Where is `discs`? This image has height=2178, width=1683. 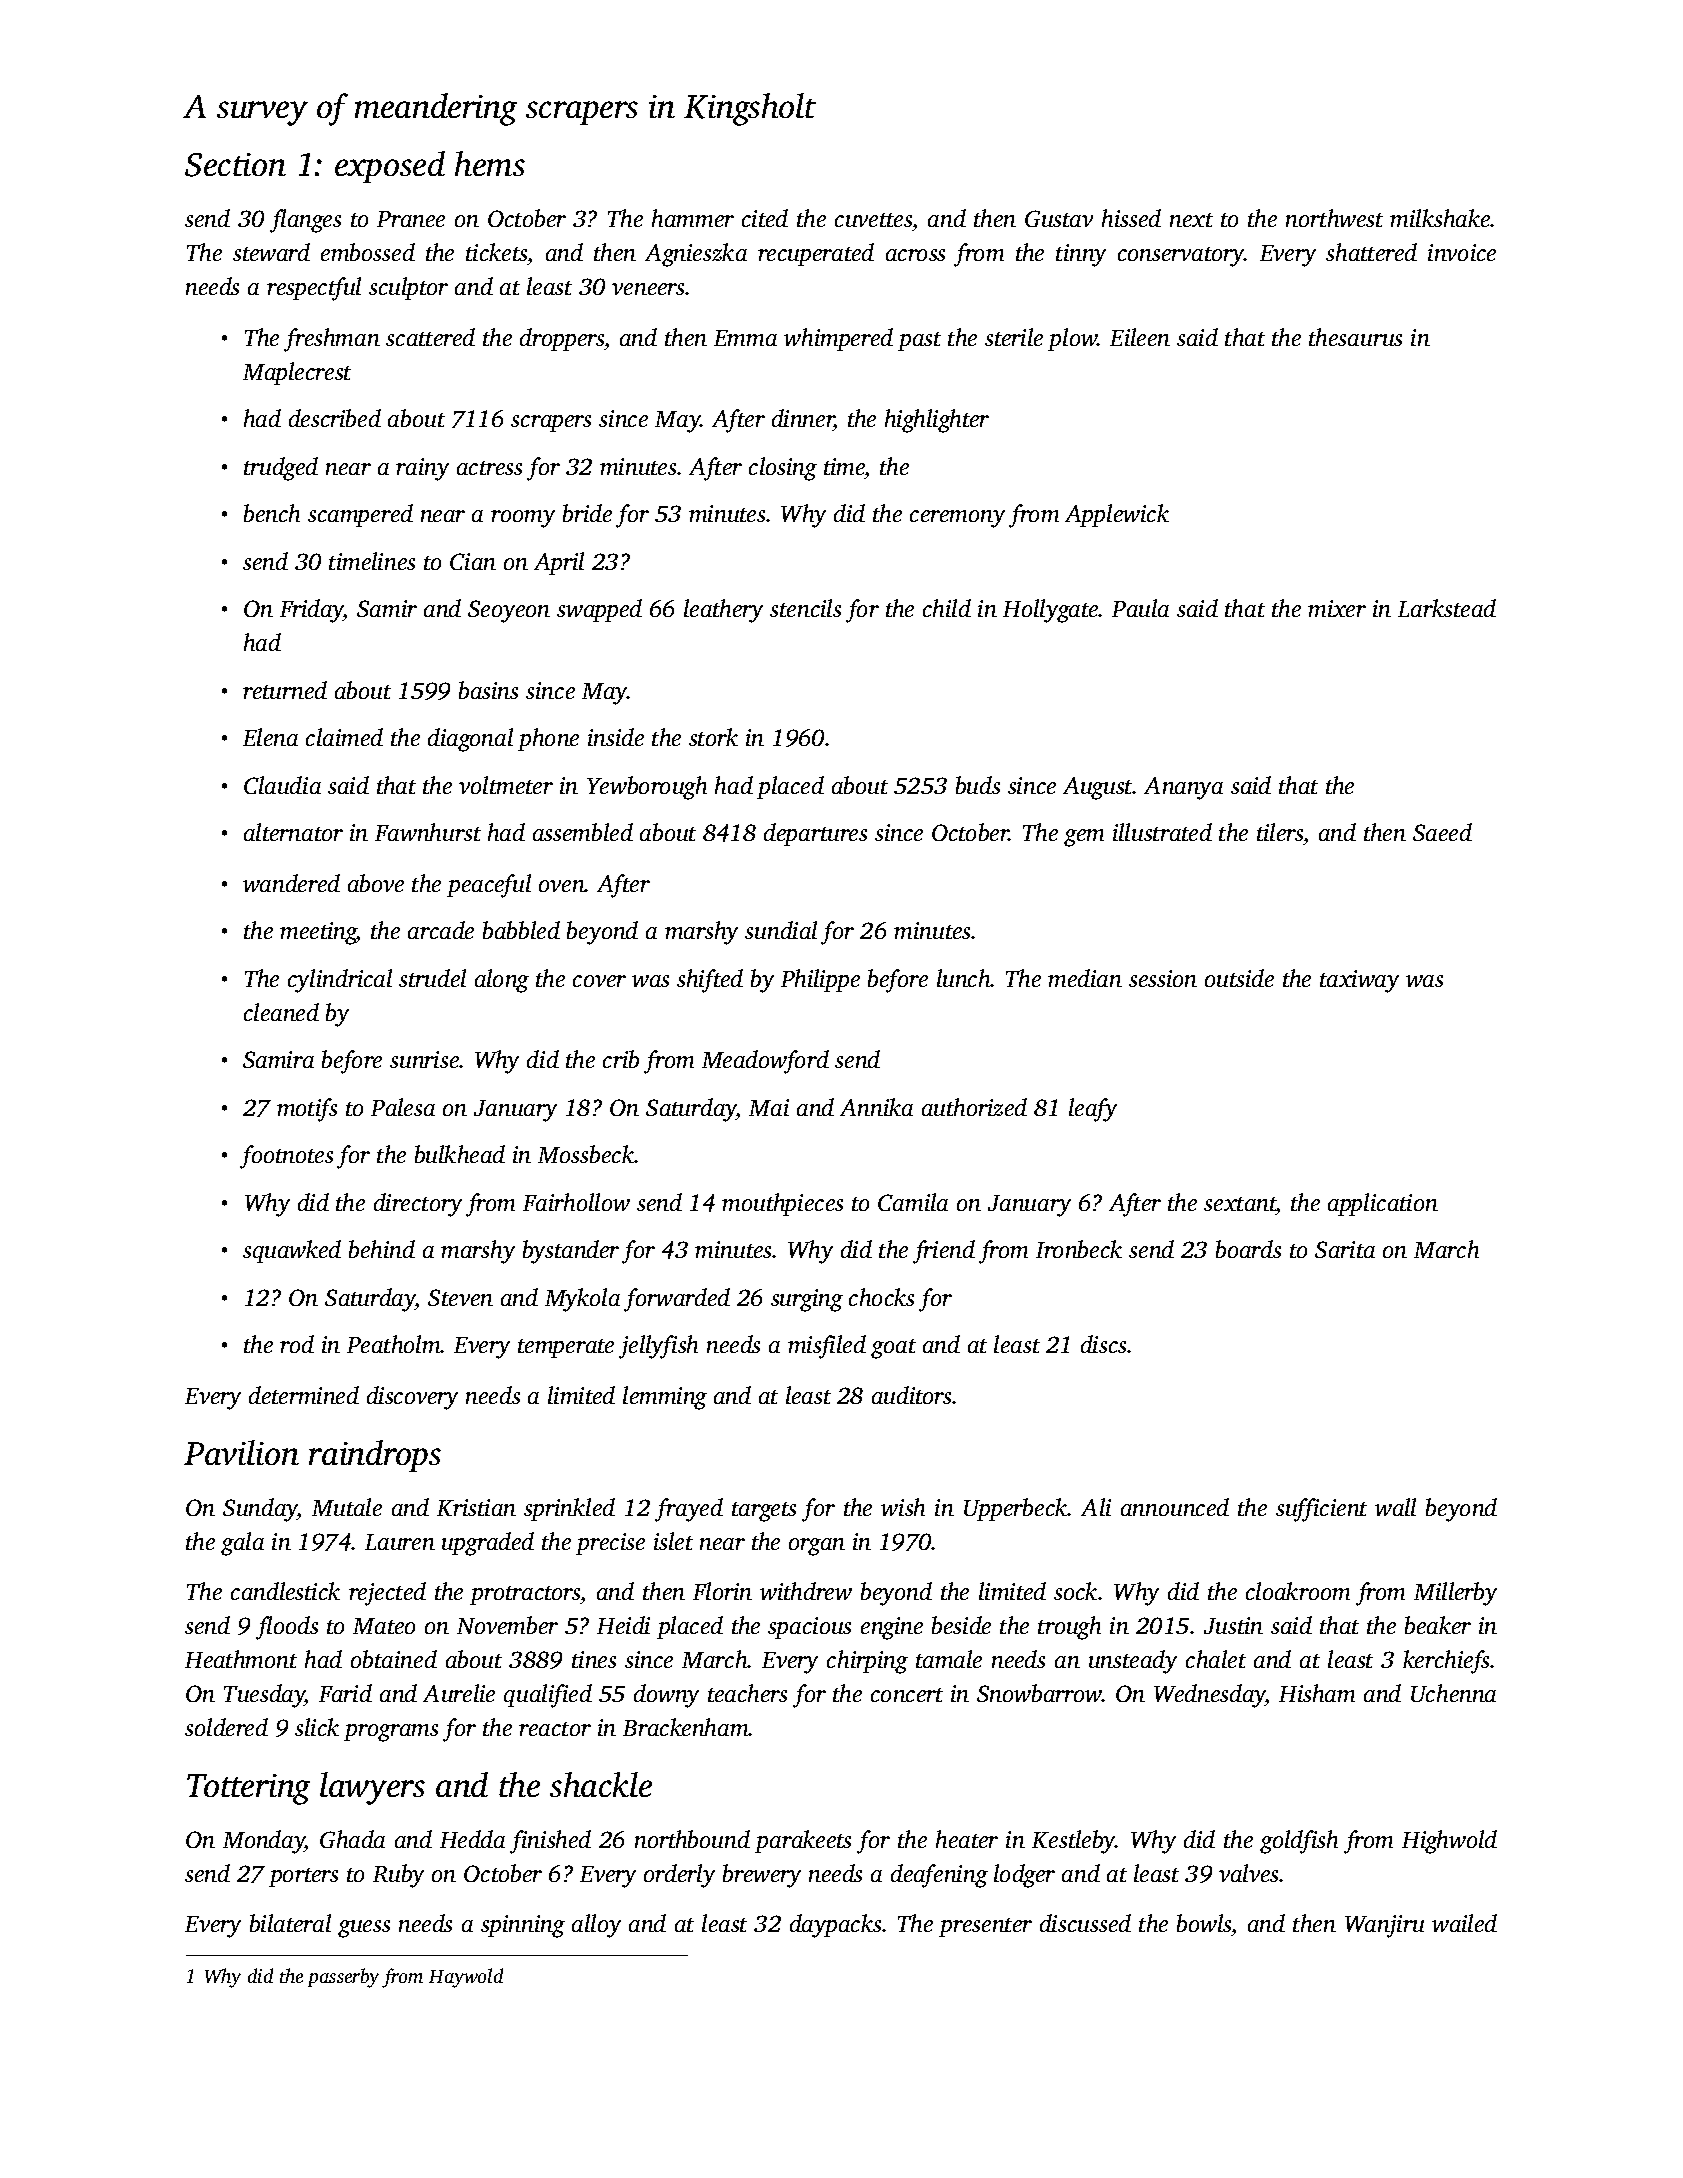 discs is located at coordinates (1103, 1344).
